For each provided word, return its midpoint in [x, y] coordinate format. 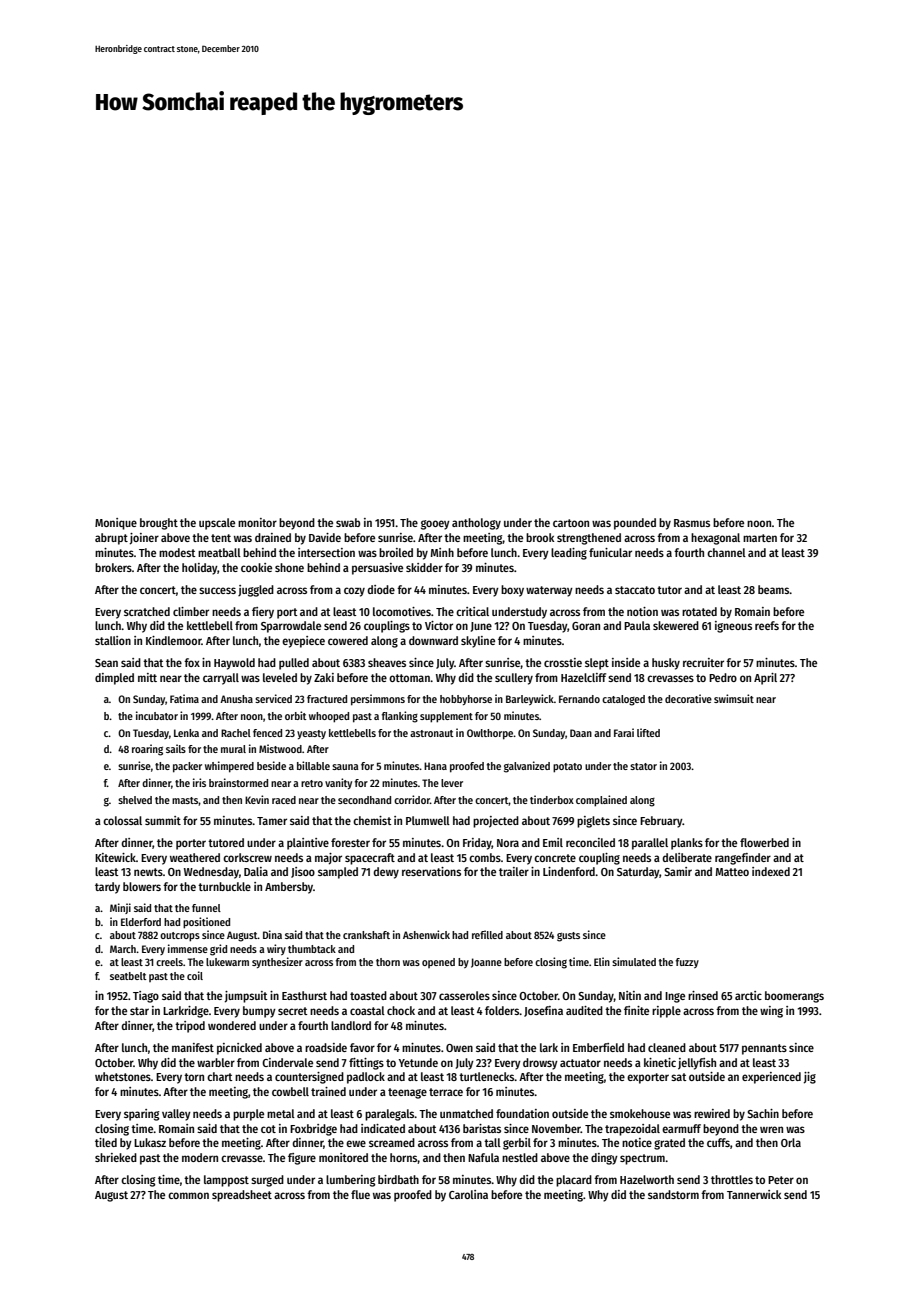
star [139, 1011]
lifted [648, 732]
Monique [116, 524]
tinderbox [552, 799]
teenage [407, 1093]
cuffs [718, 1142]
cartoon [571, 523]
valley [176, 1115]
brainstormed [238, 782]
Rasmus [692, 523]
